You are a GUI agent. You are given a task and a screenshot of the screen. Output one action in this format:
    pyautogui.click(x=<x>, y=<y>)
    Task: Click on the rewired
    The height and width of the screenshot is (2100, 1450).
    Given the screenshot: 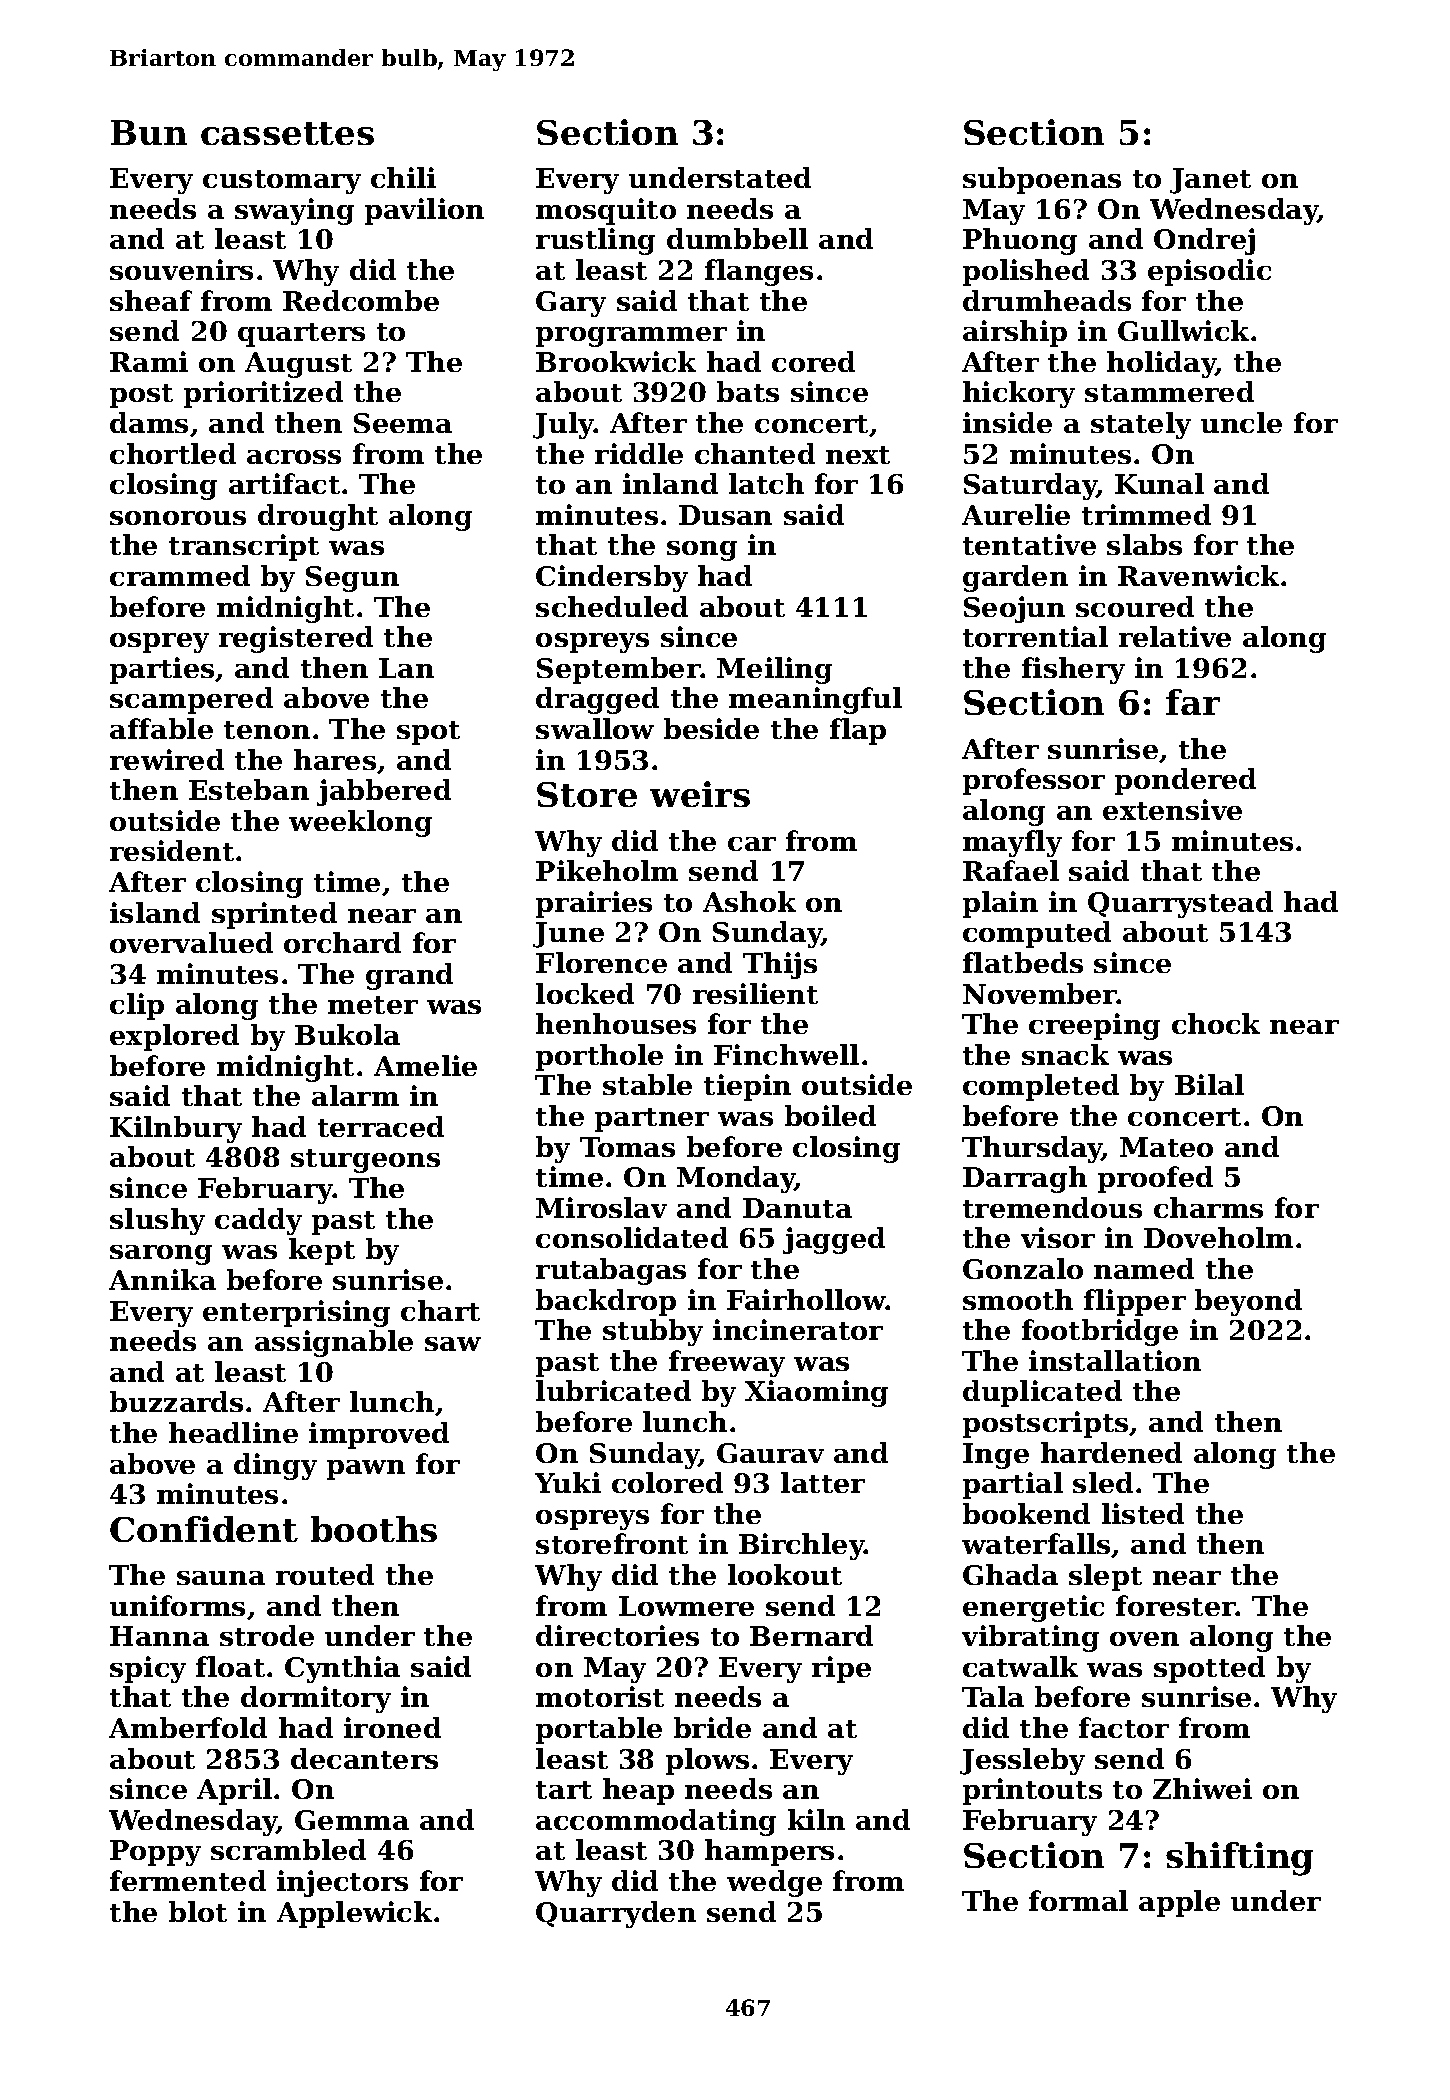 What is the action you would take?
    pyautogui.click(x=167, y=759)
